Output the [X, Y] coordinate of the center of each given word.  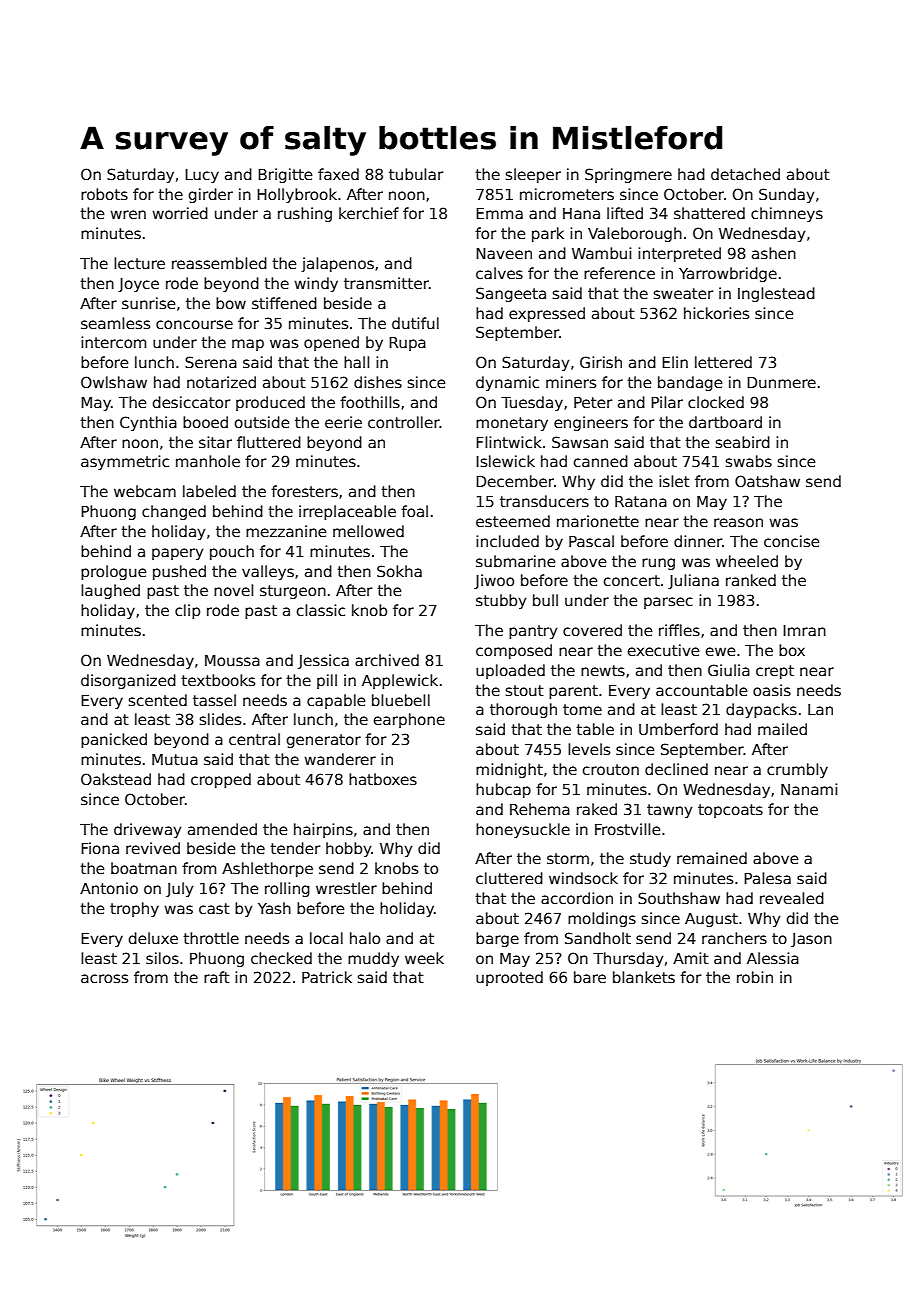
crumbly [797, 770]
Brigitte [285, 175]
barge [497, 939]
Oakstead [116, 779]
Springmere [628, 175]
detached [745, 174]
